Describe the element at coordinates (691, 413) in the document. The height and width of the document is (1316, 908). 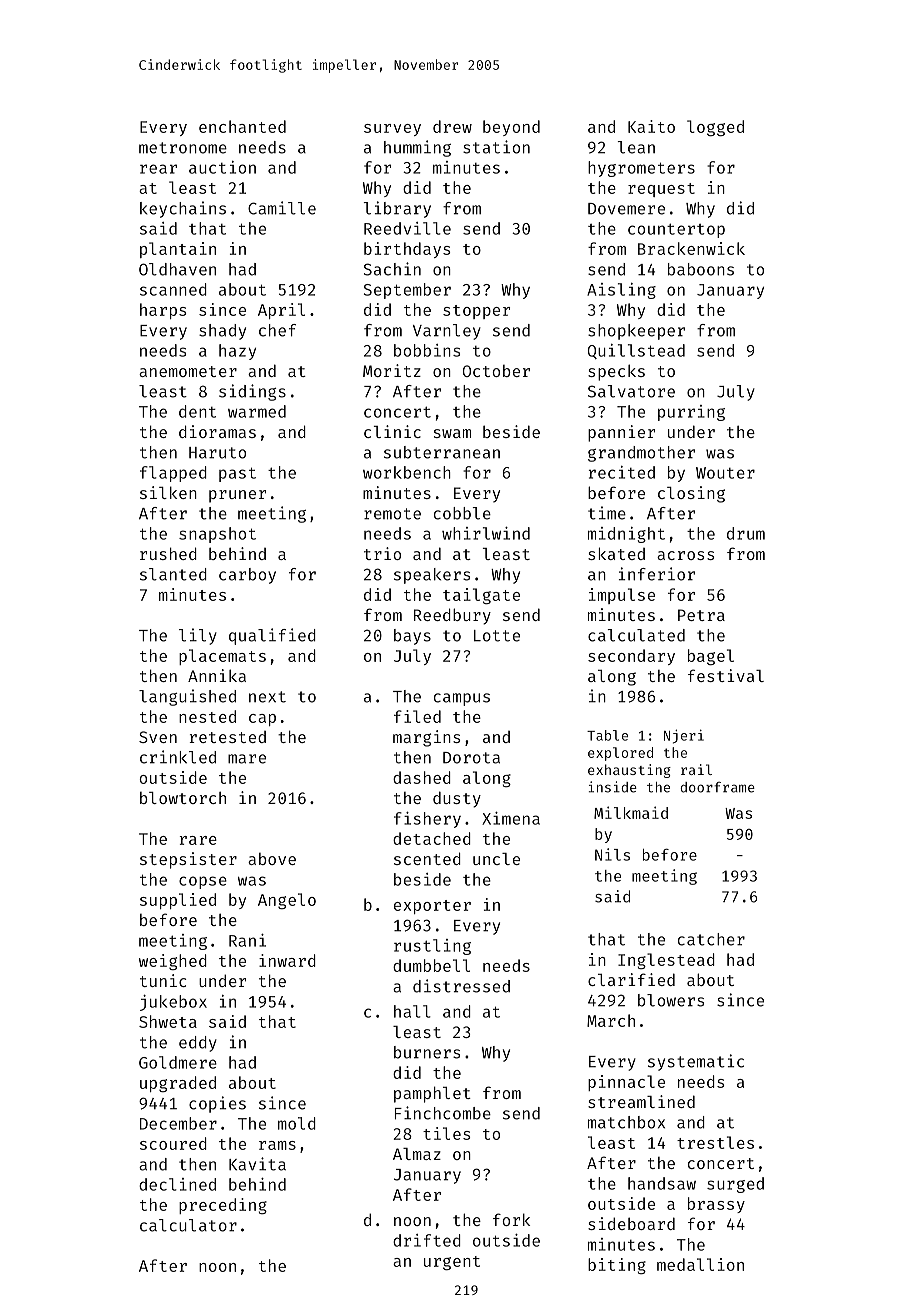
I see `purring` at that location.
